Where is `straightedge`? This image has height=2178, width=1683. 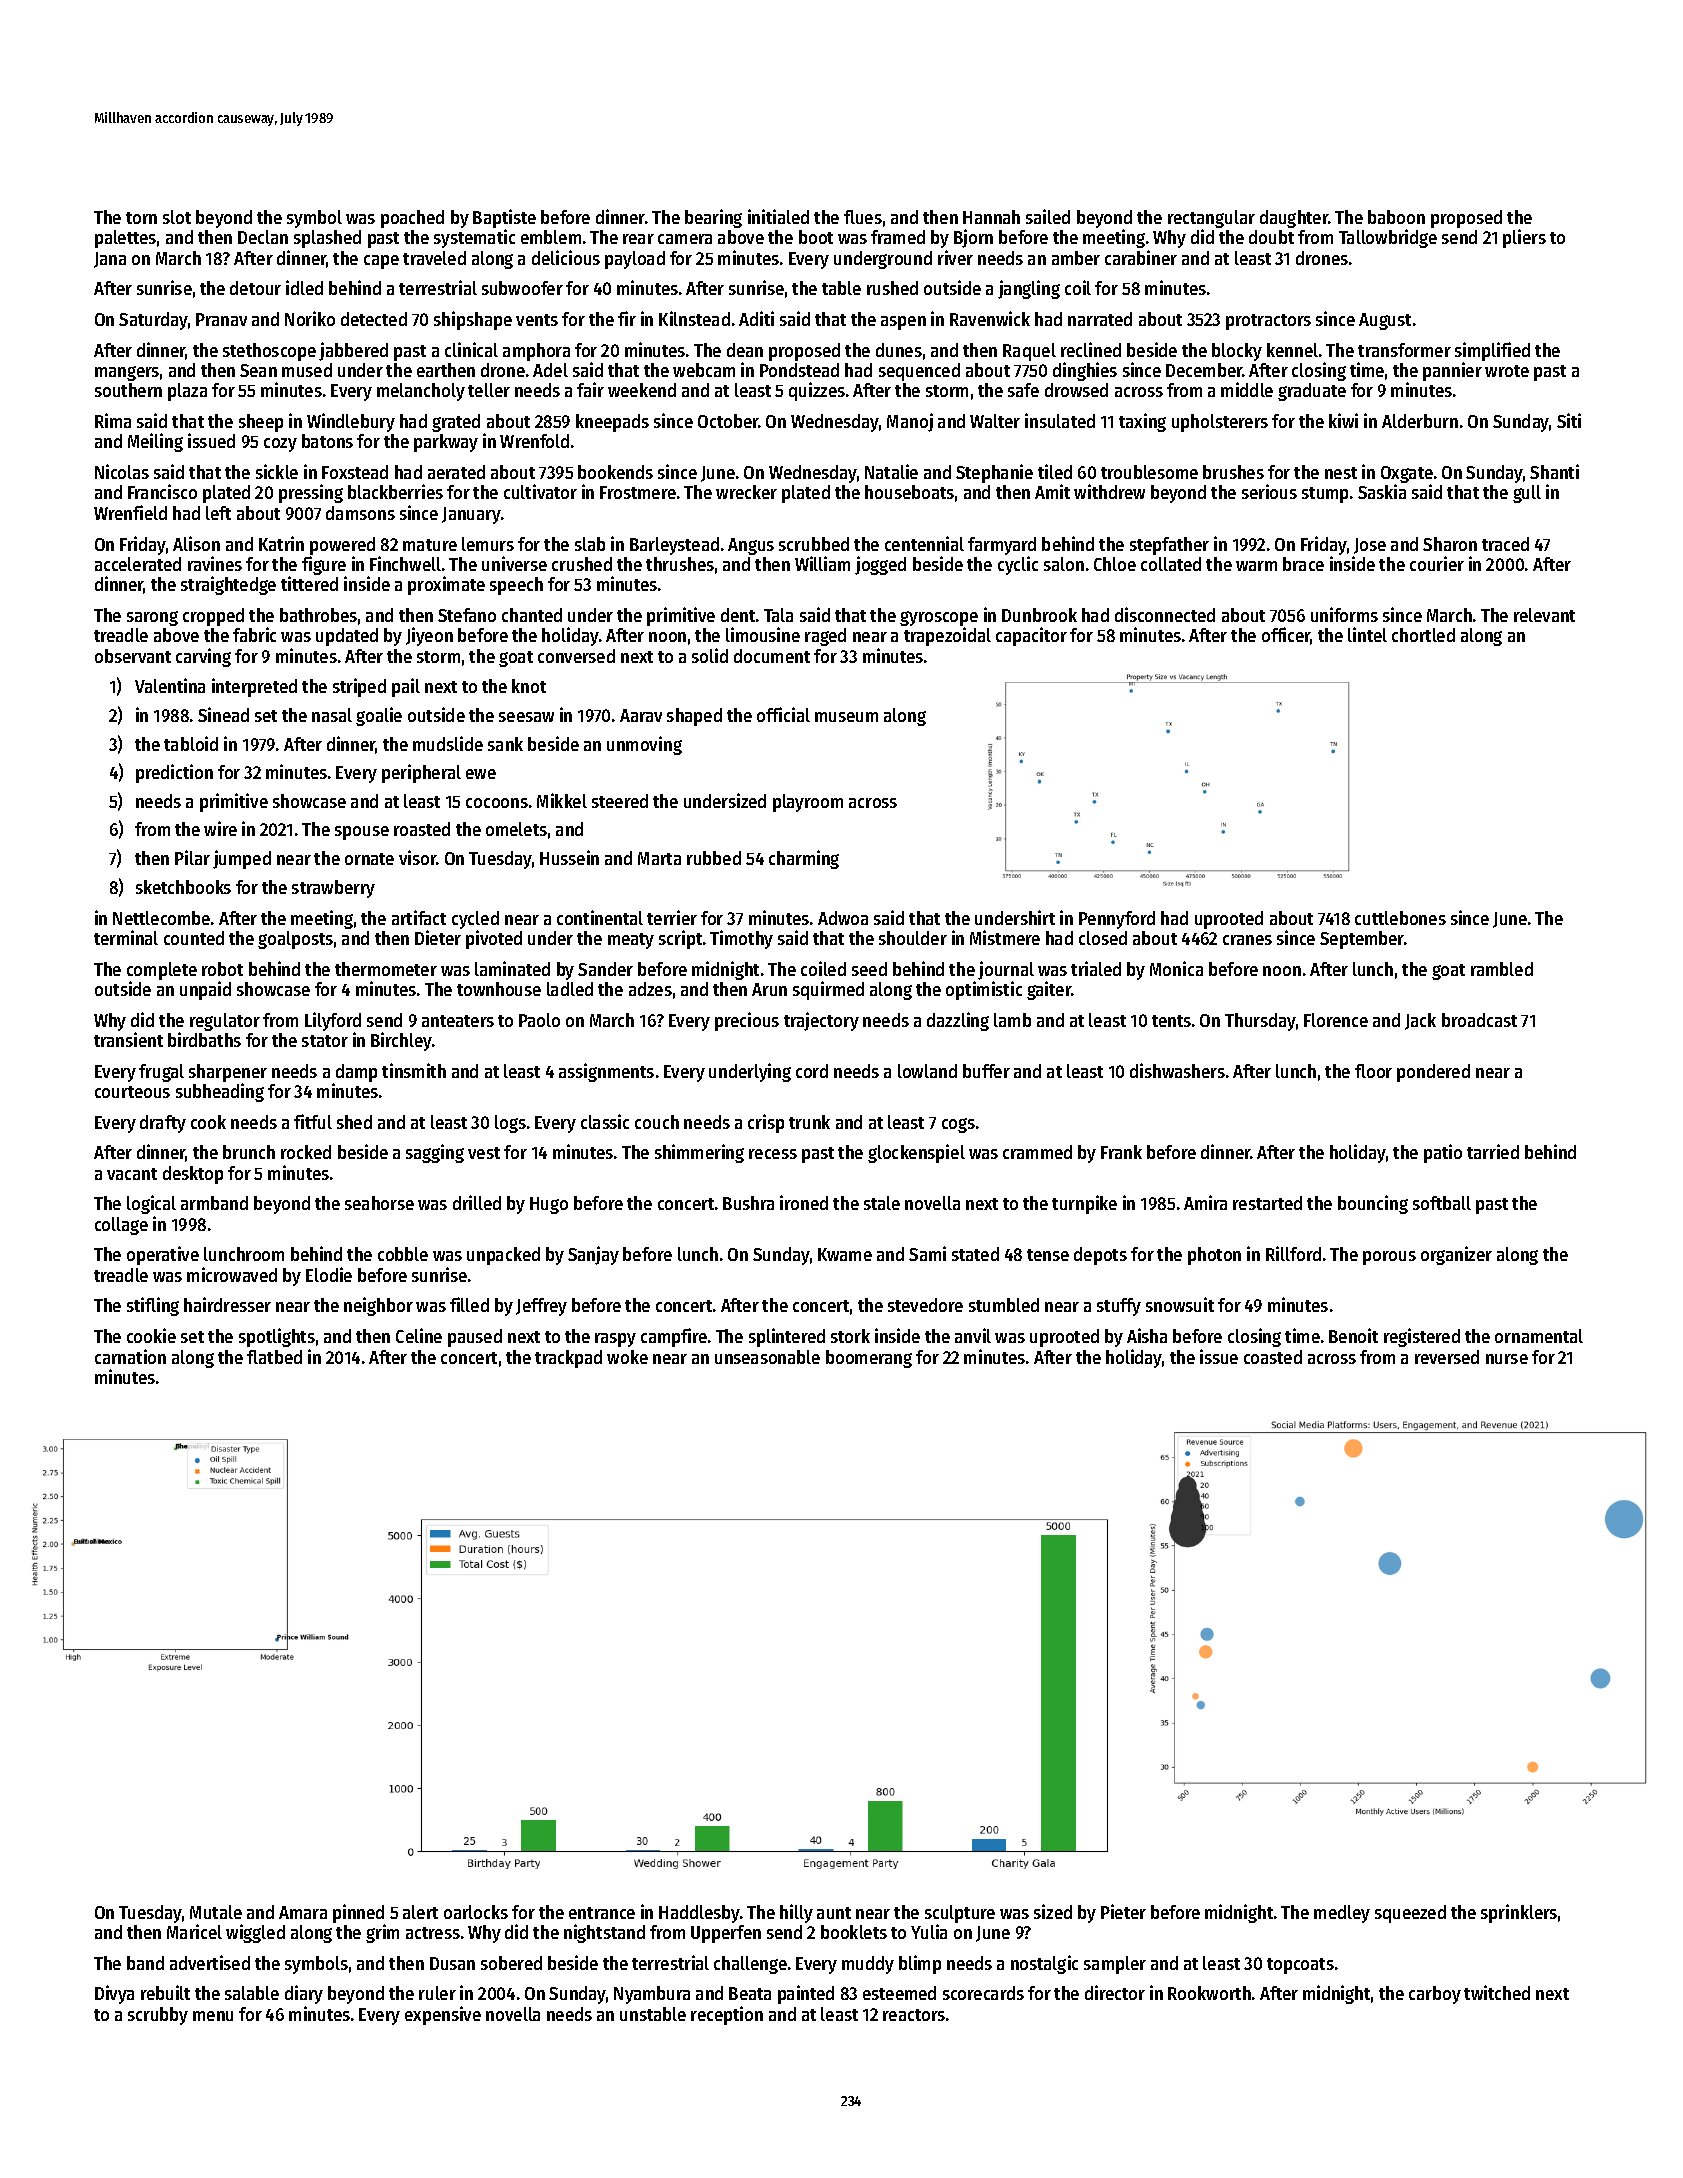 straightedge is located at coordinates (228, 585).
